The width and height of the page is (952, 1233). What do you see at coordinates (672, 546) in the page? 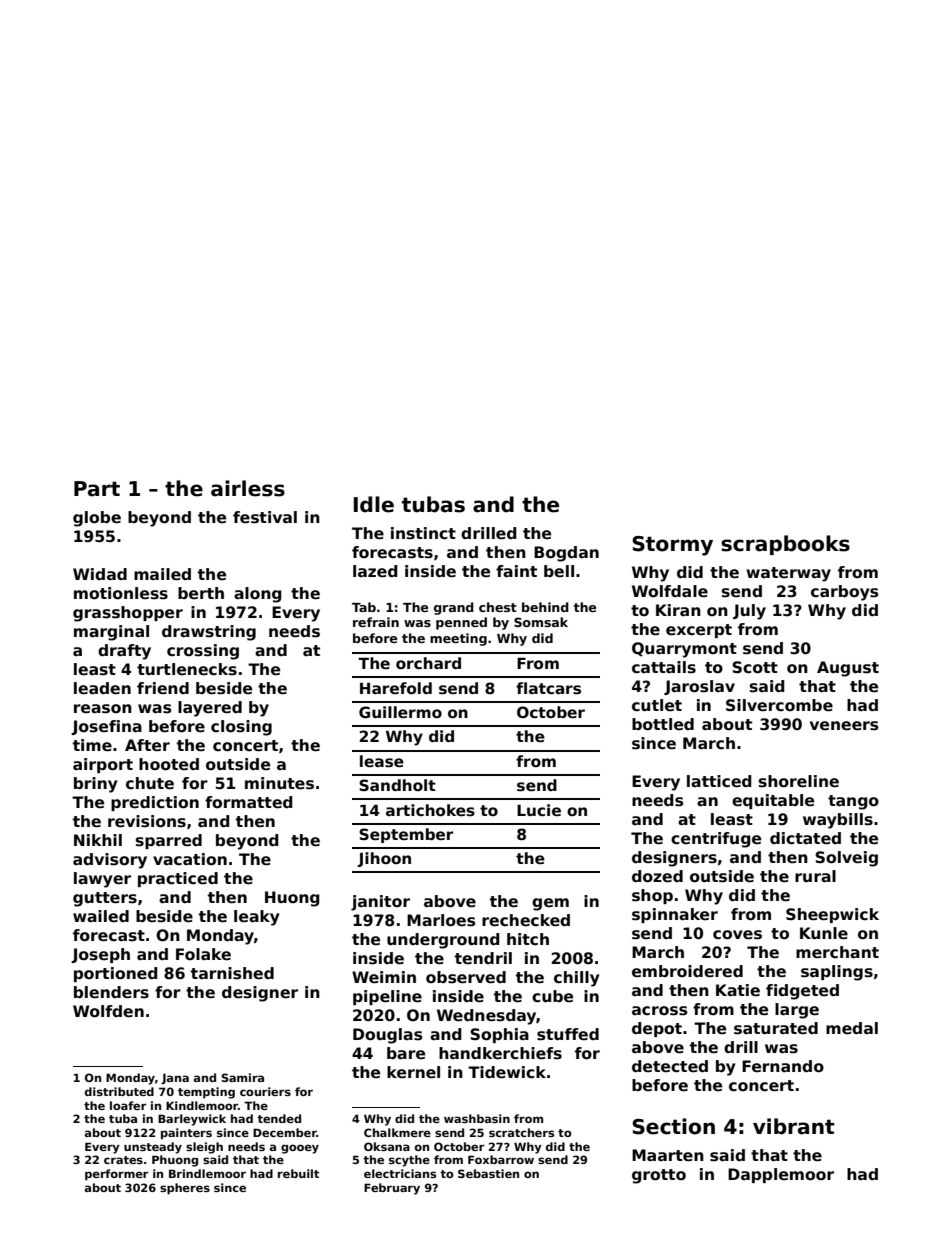
I see `Stormy` at bounding box center [672, 546].
